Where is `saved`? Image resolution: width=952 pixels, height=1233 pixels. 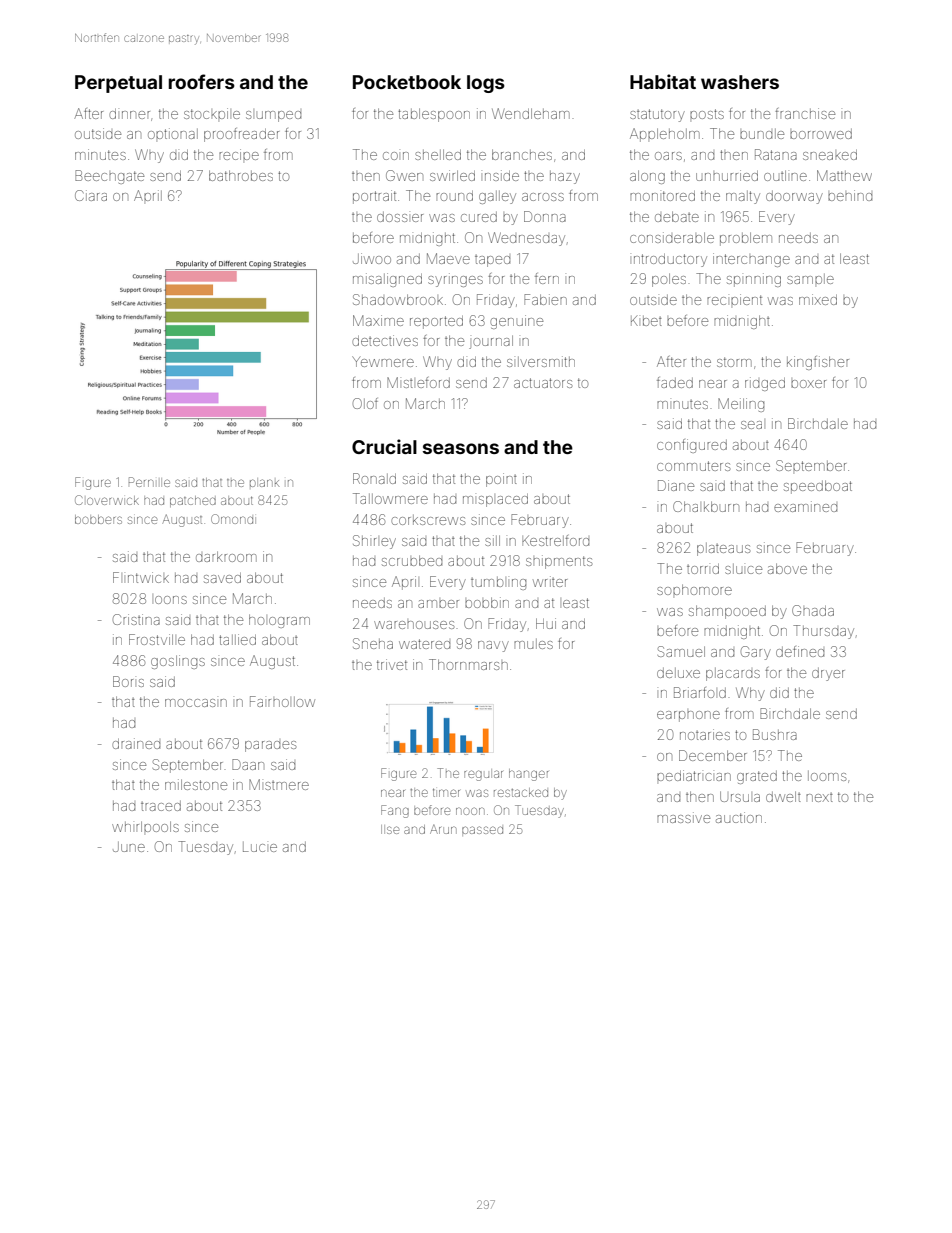 saved is located at coordinates (222, 578).
